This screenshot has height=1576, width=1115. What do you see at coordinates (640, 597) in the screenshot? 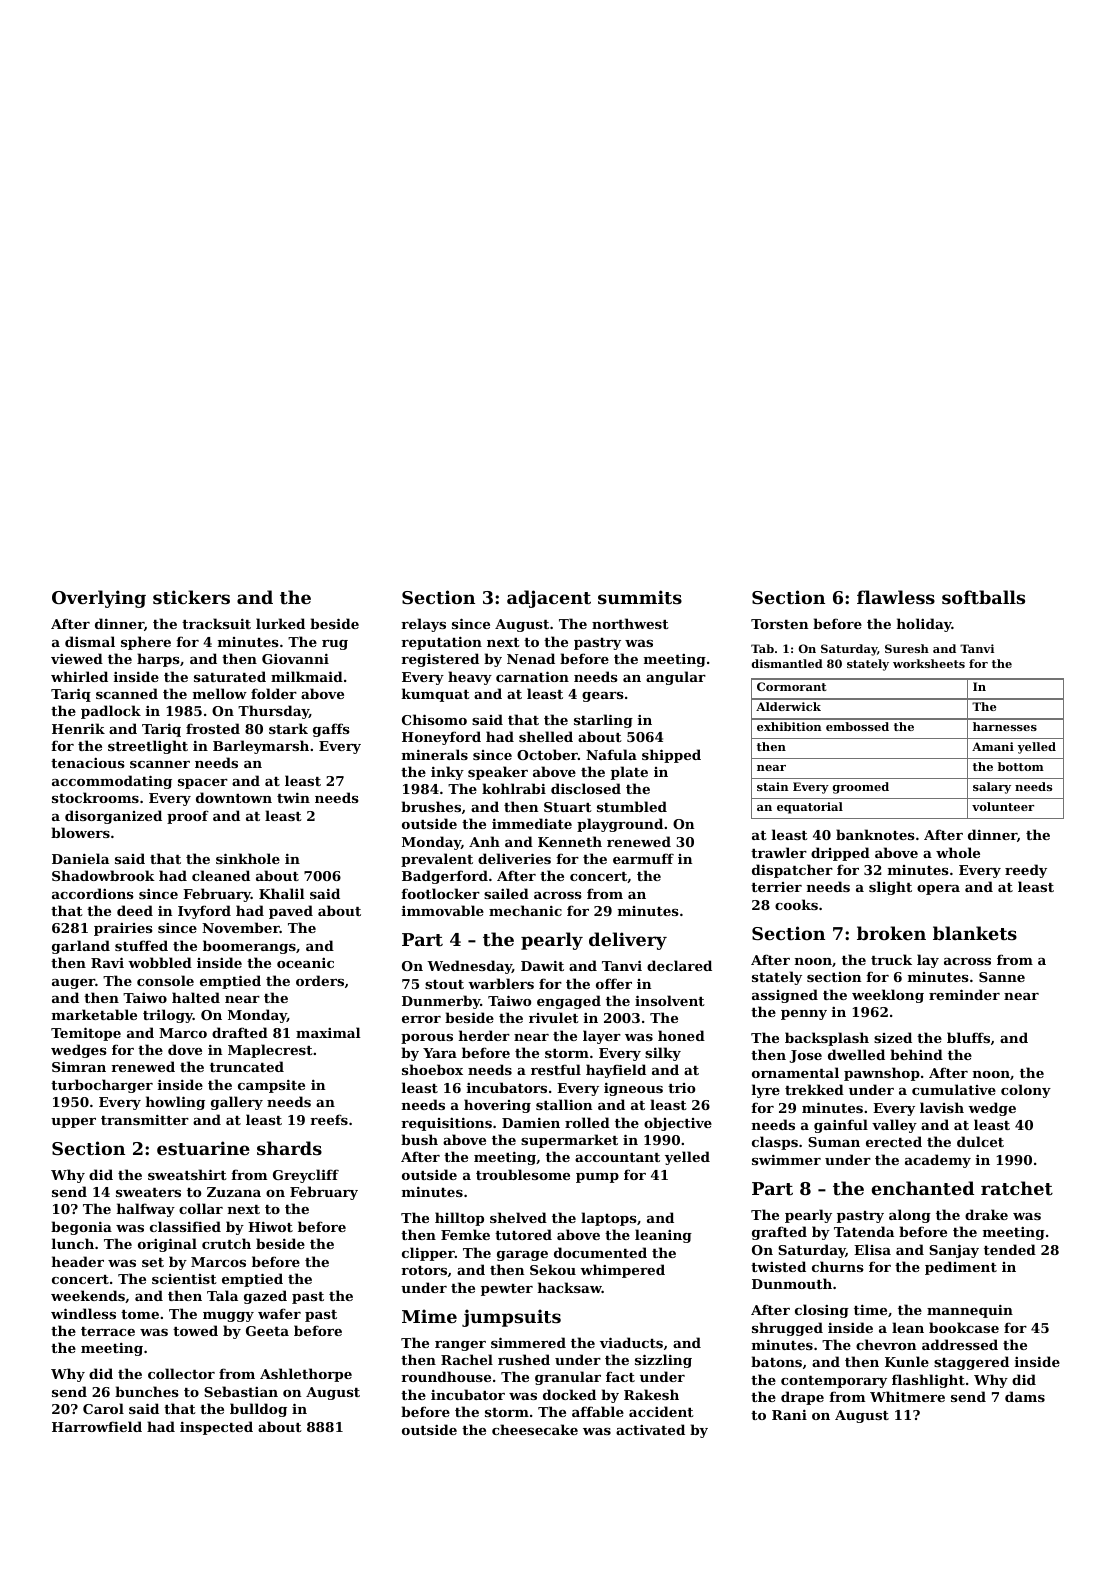
I see `summits` at bounding box center [640, 597].
